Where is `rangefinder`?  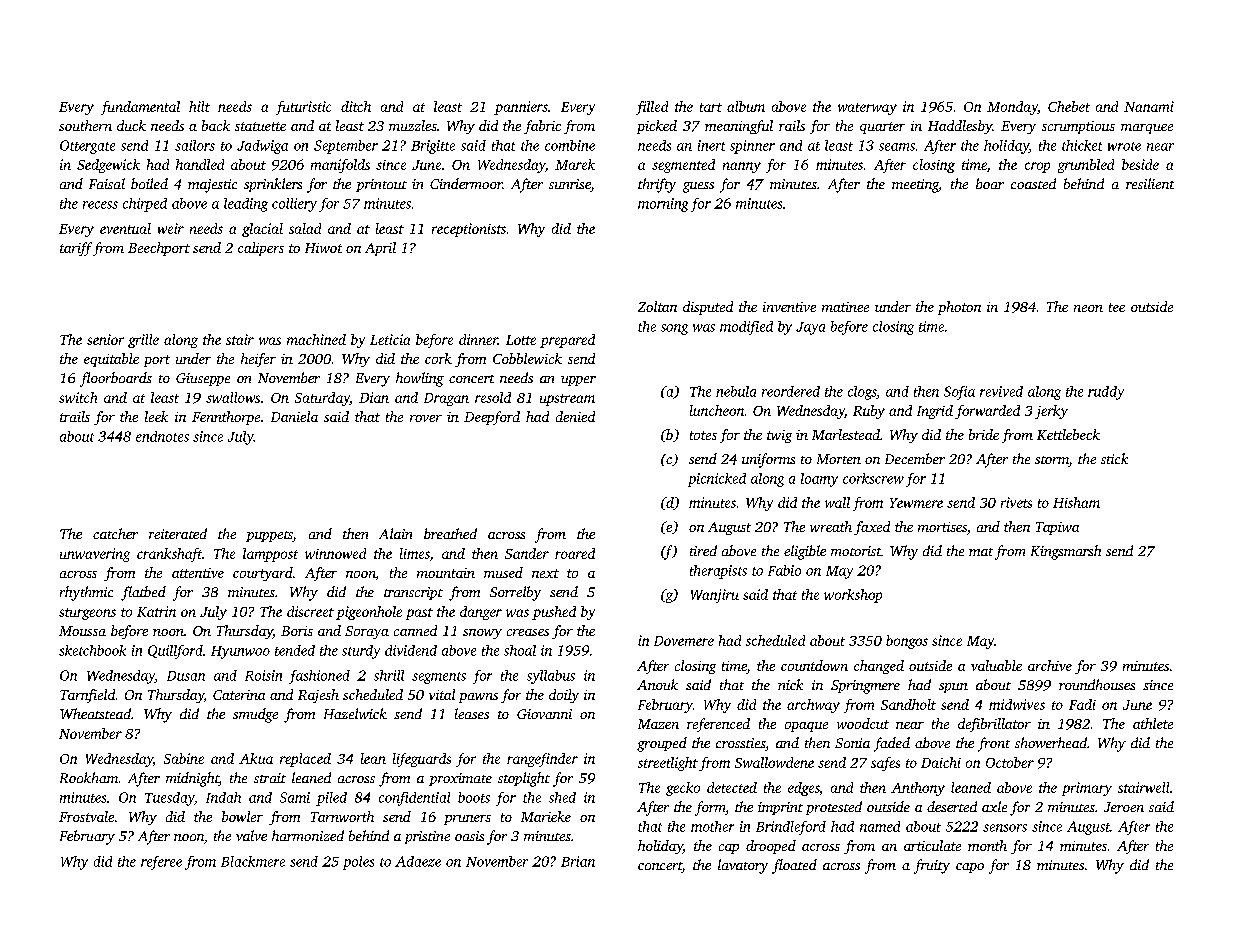
rangefinder is located at coordinates (542, 760).
